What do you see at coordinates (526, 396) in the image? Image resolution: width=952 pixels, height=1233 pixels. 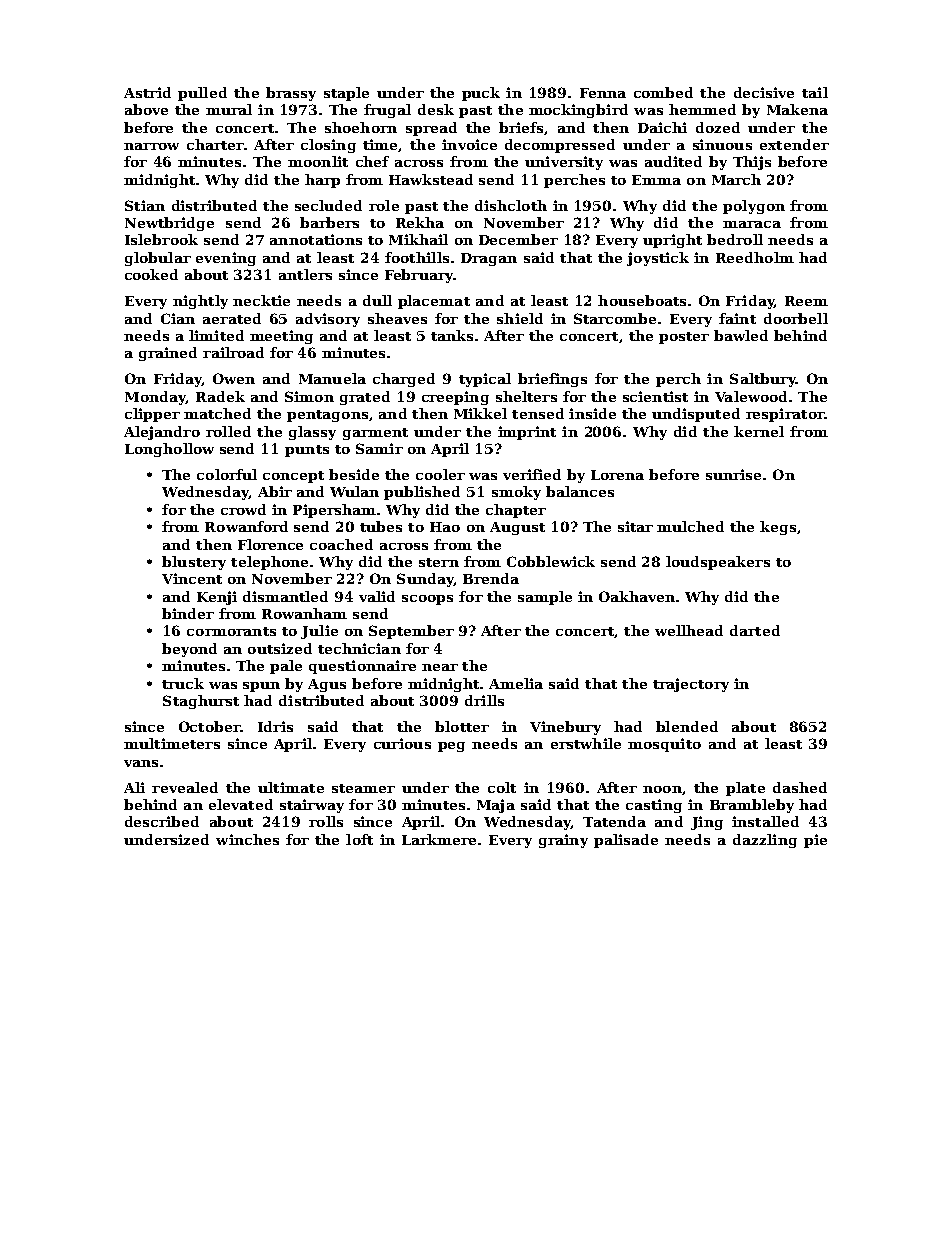 I see `shelters` at bounding box center [526, 396].
